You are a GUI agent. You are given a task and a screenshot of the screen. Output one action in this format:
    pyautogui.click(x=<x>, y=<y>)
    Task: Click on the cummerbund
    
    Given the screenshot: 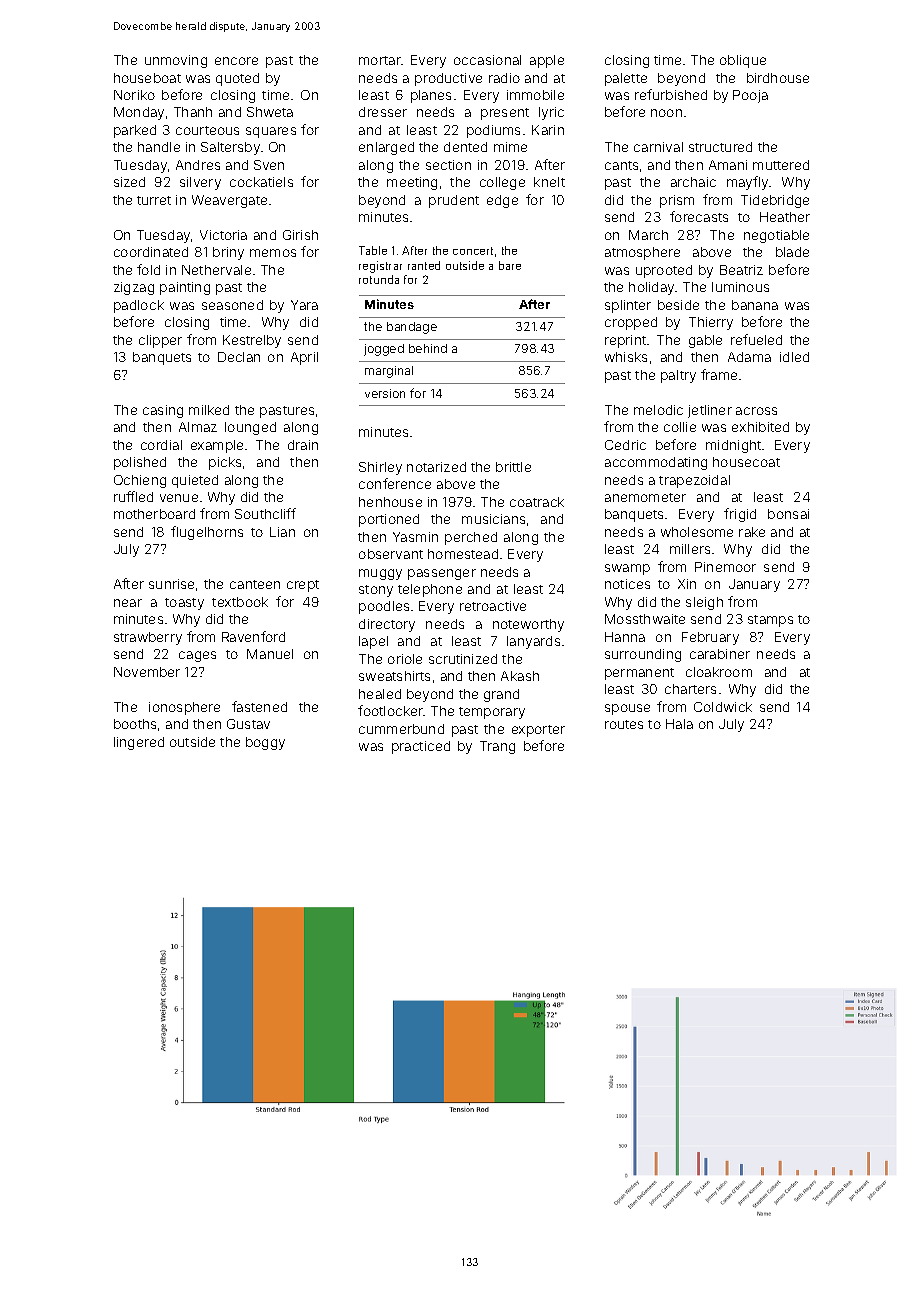 What is the action you would take?
    pyautogui.click(x=401, y=729)
